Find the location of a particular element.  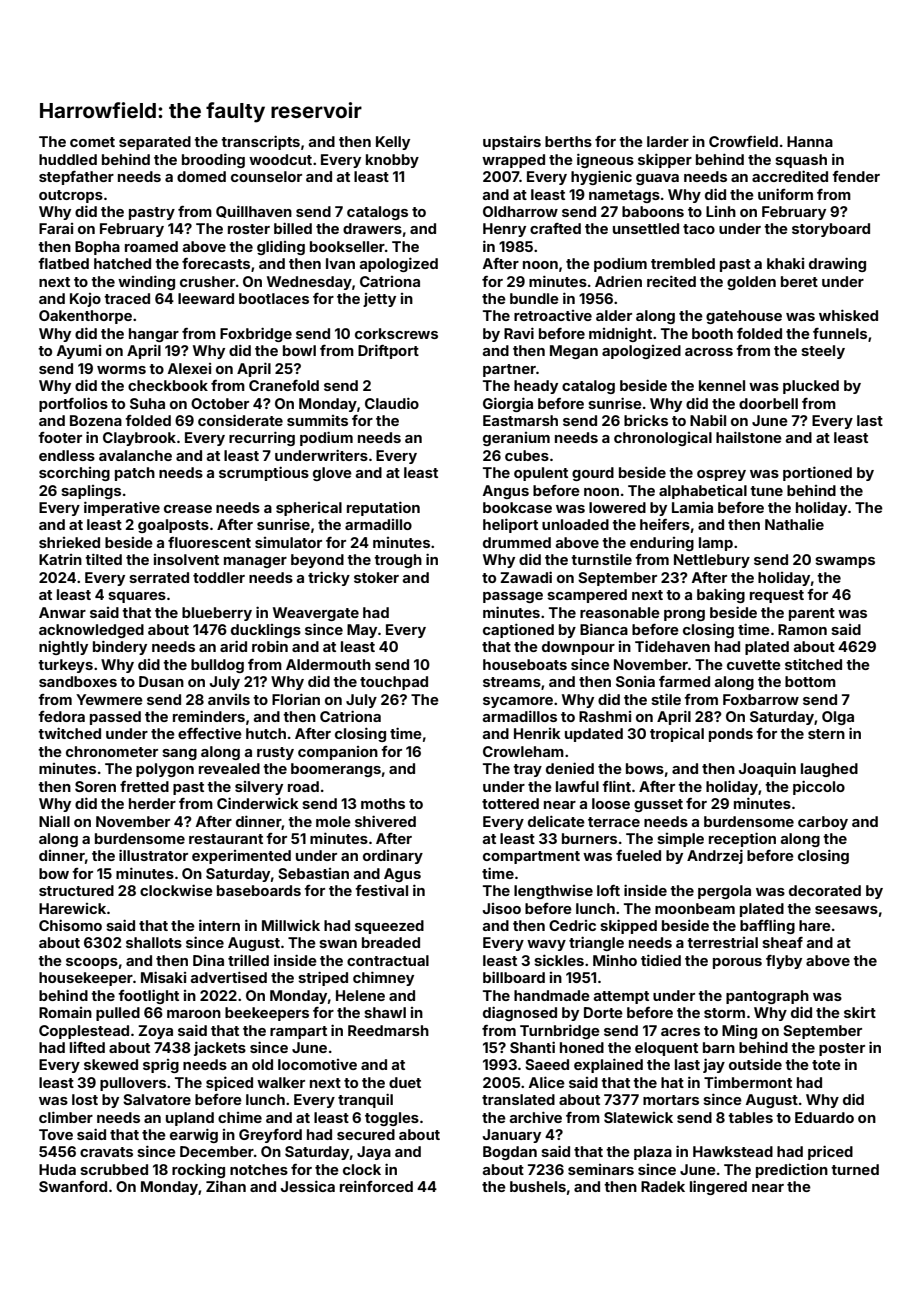

shawl is located at coordinates (385, 1012).
